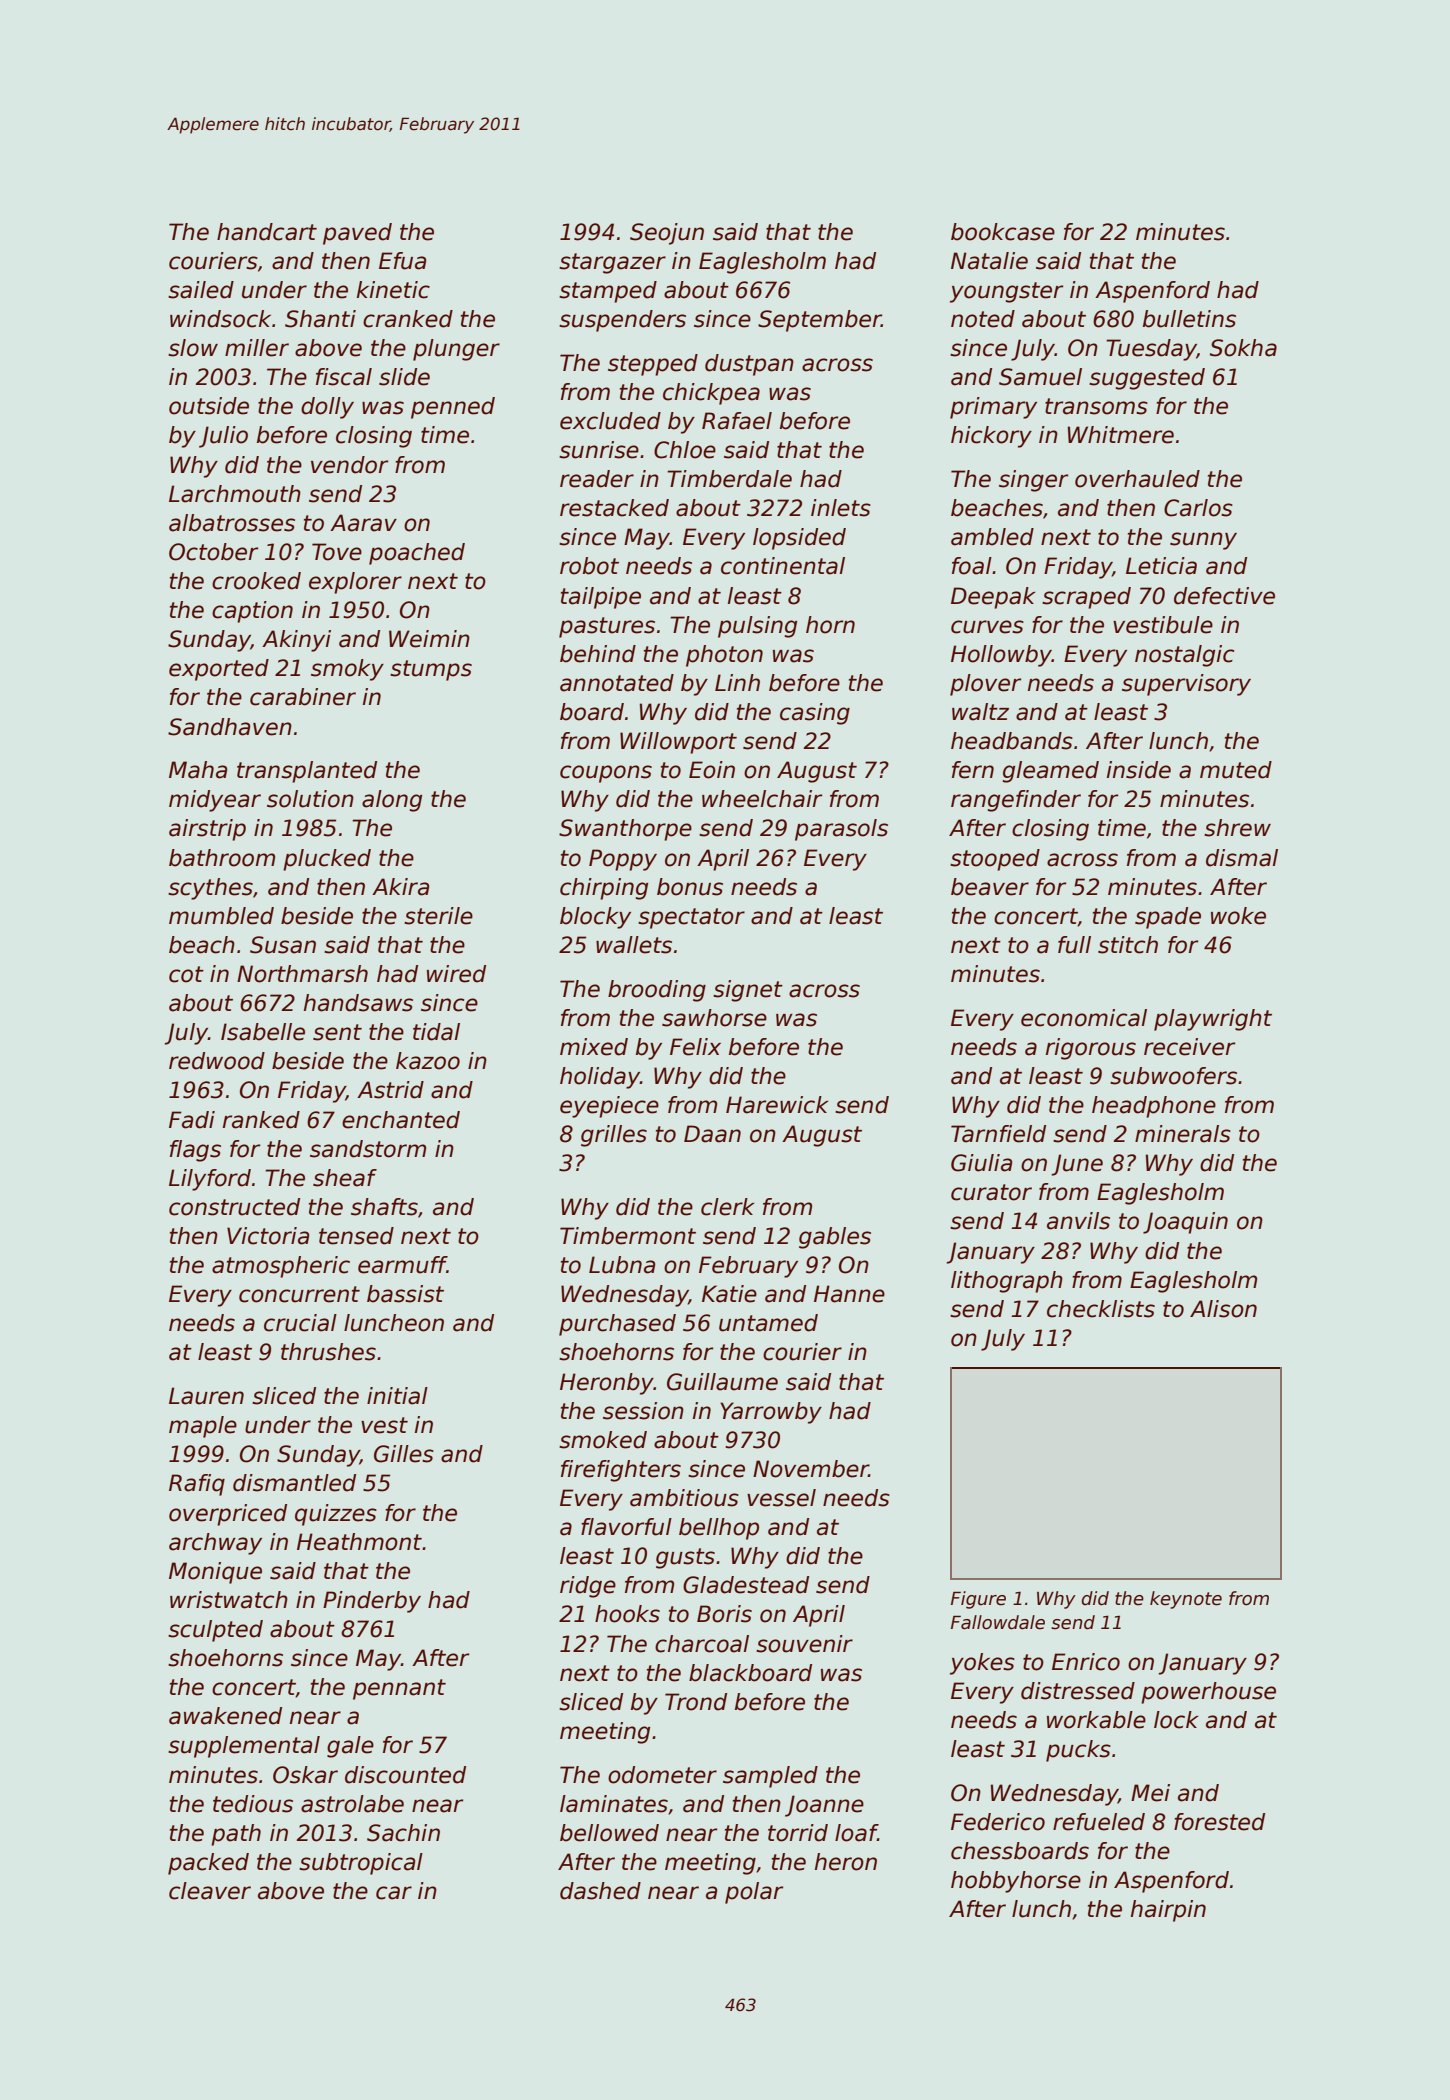  What do you see at coordinates (267, 232) in the screenshot?
I see `handcart` at bounding box center [267, 232].
